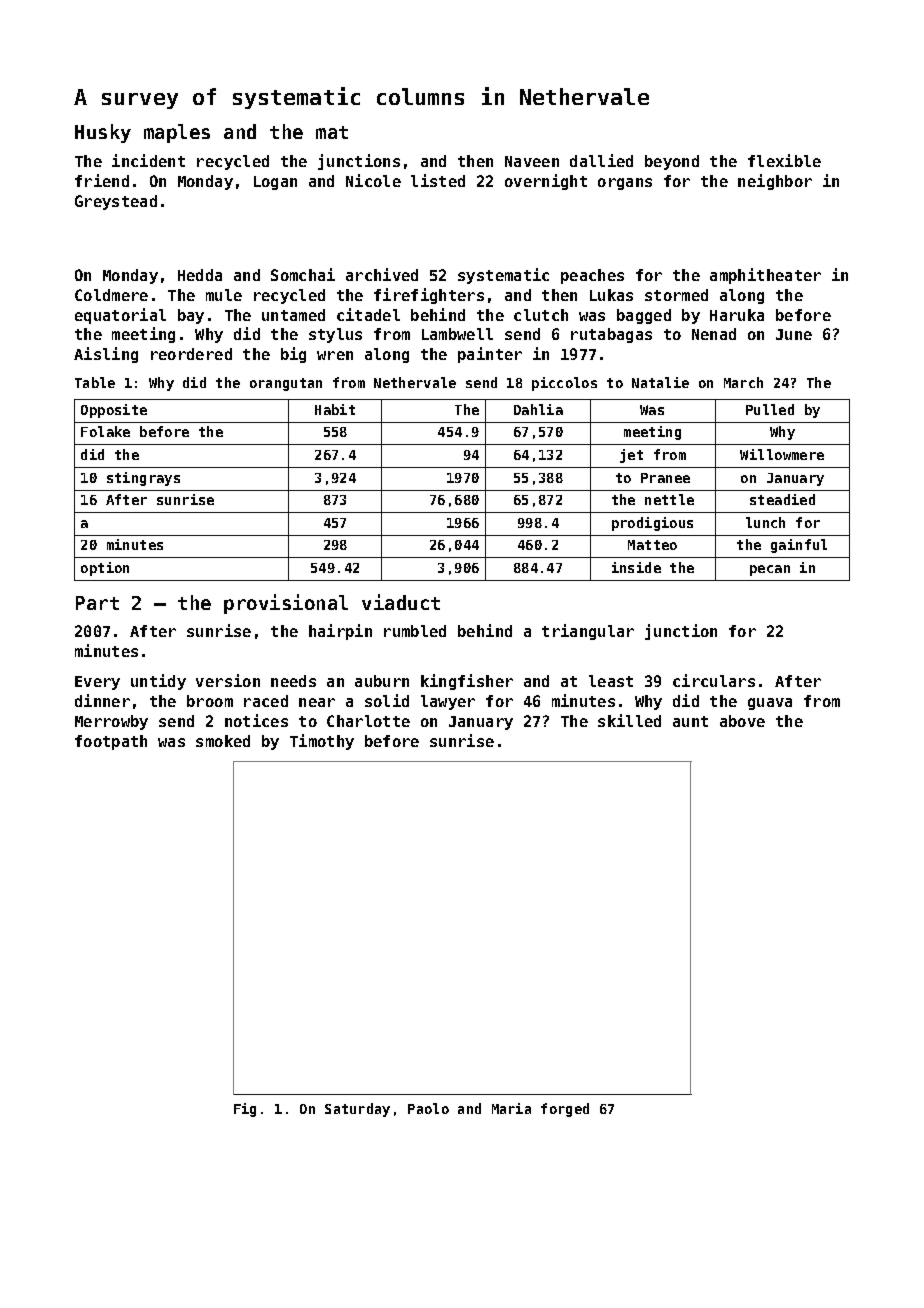  I want to click on Natalie, so click(660, 382).
